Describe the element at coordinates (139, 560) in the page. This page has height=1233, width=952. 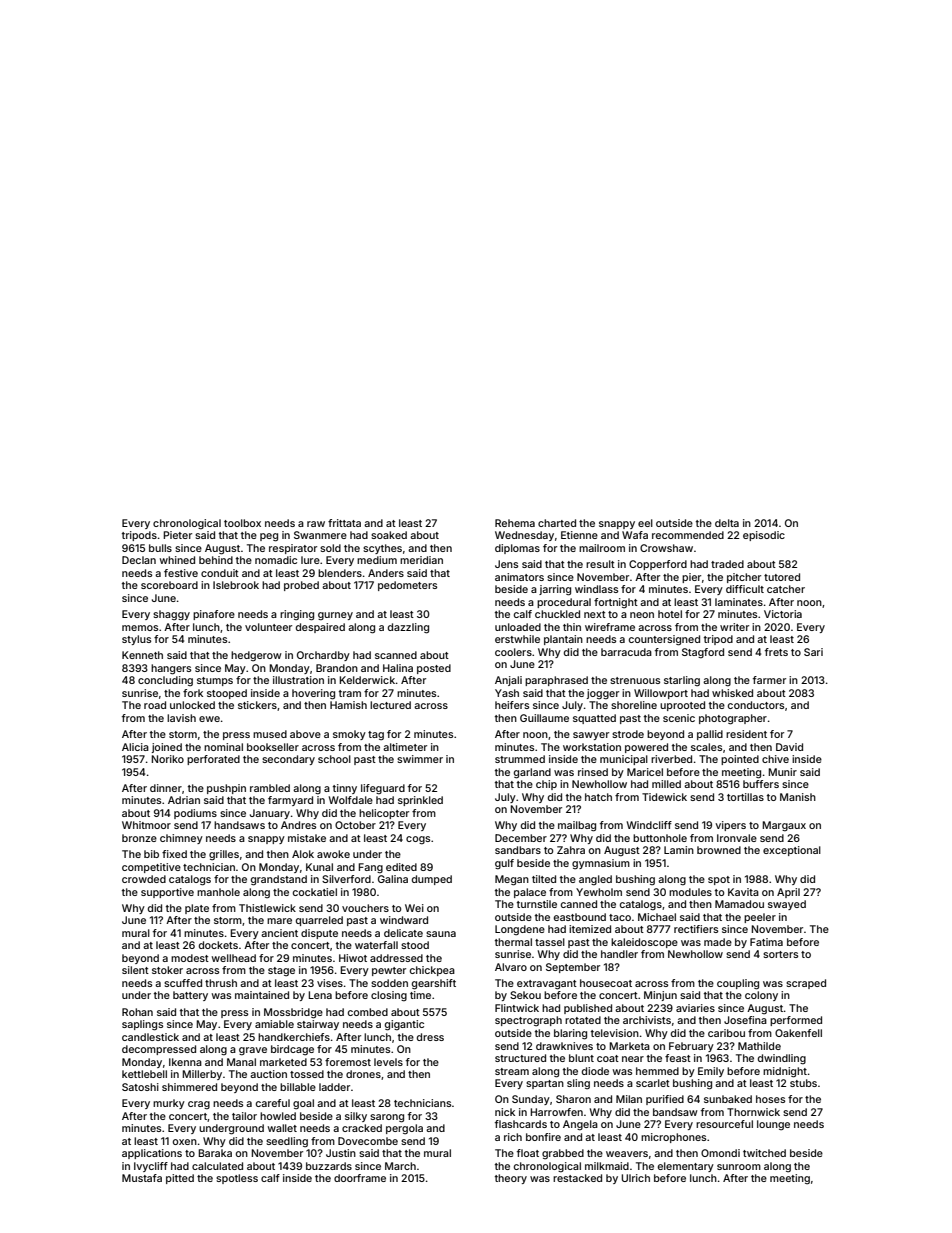
I see `Declan` at that location.
